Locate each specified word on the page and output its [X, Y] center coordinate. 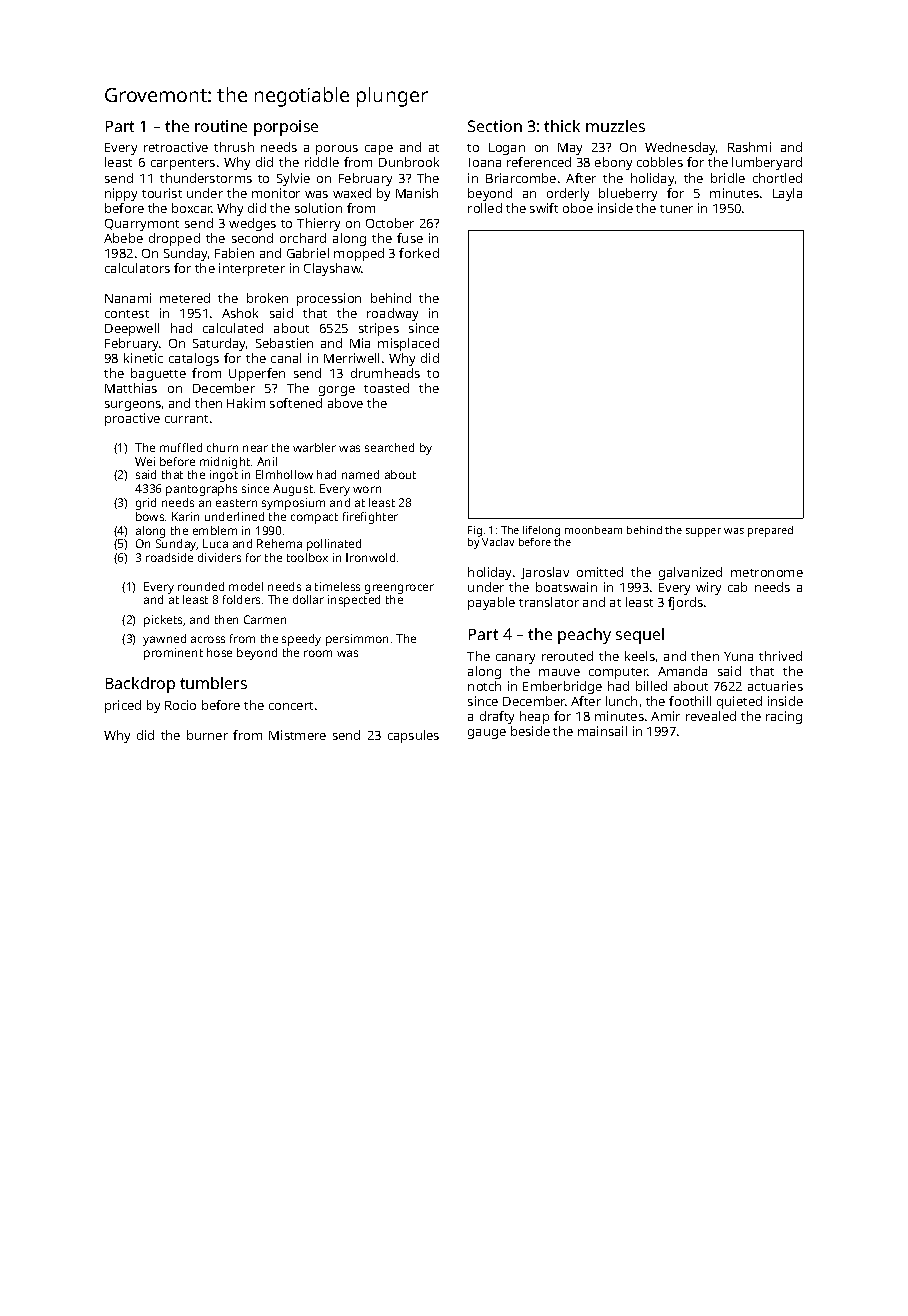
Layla [787, 194]
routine [221, 126]
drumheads [385, 373]
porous [337, 150]
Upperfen [257, 374]
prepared [770, 531]
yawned [164, 640]
